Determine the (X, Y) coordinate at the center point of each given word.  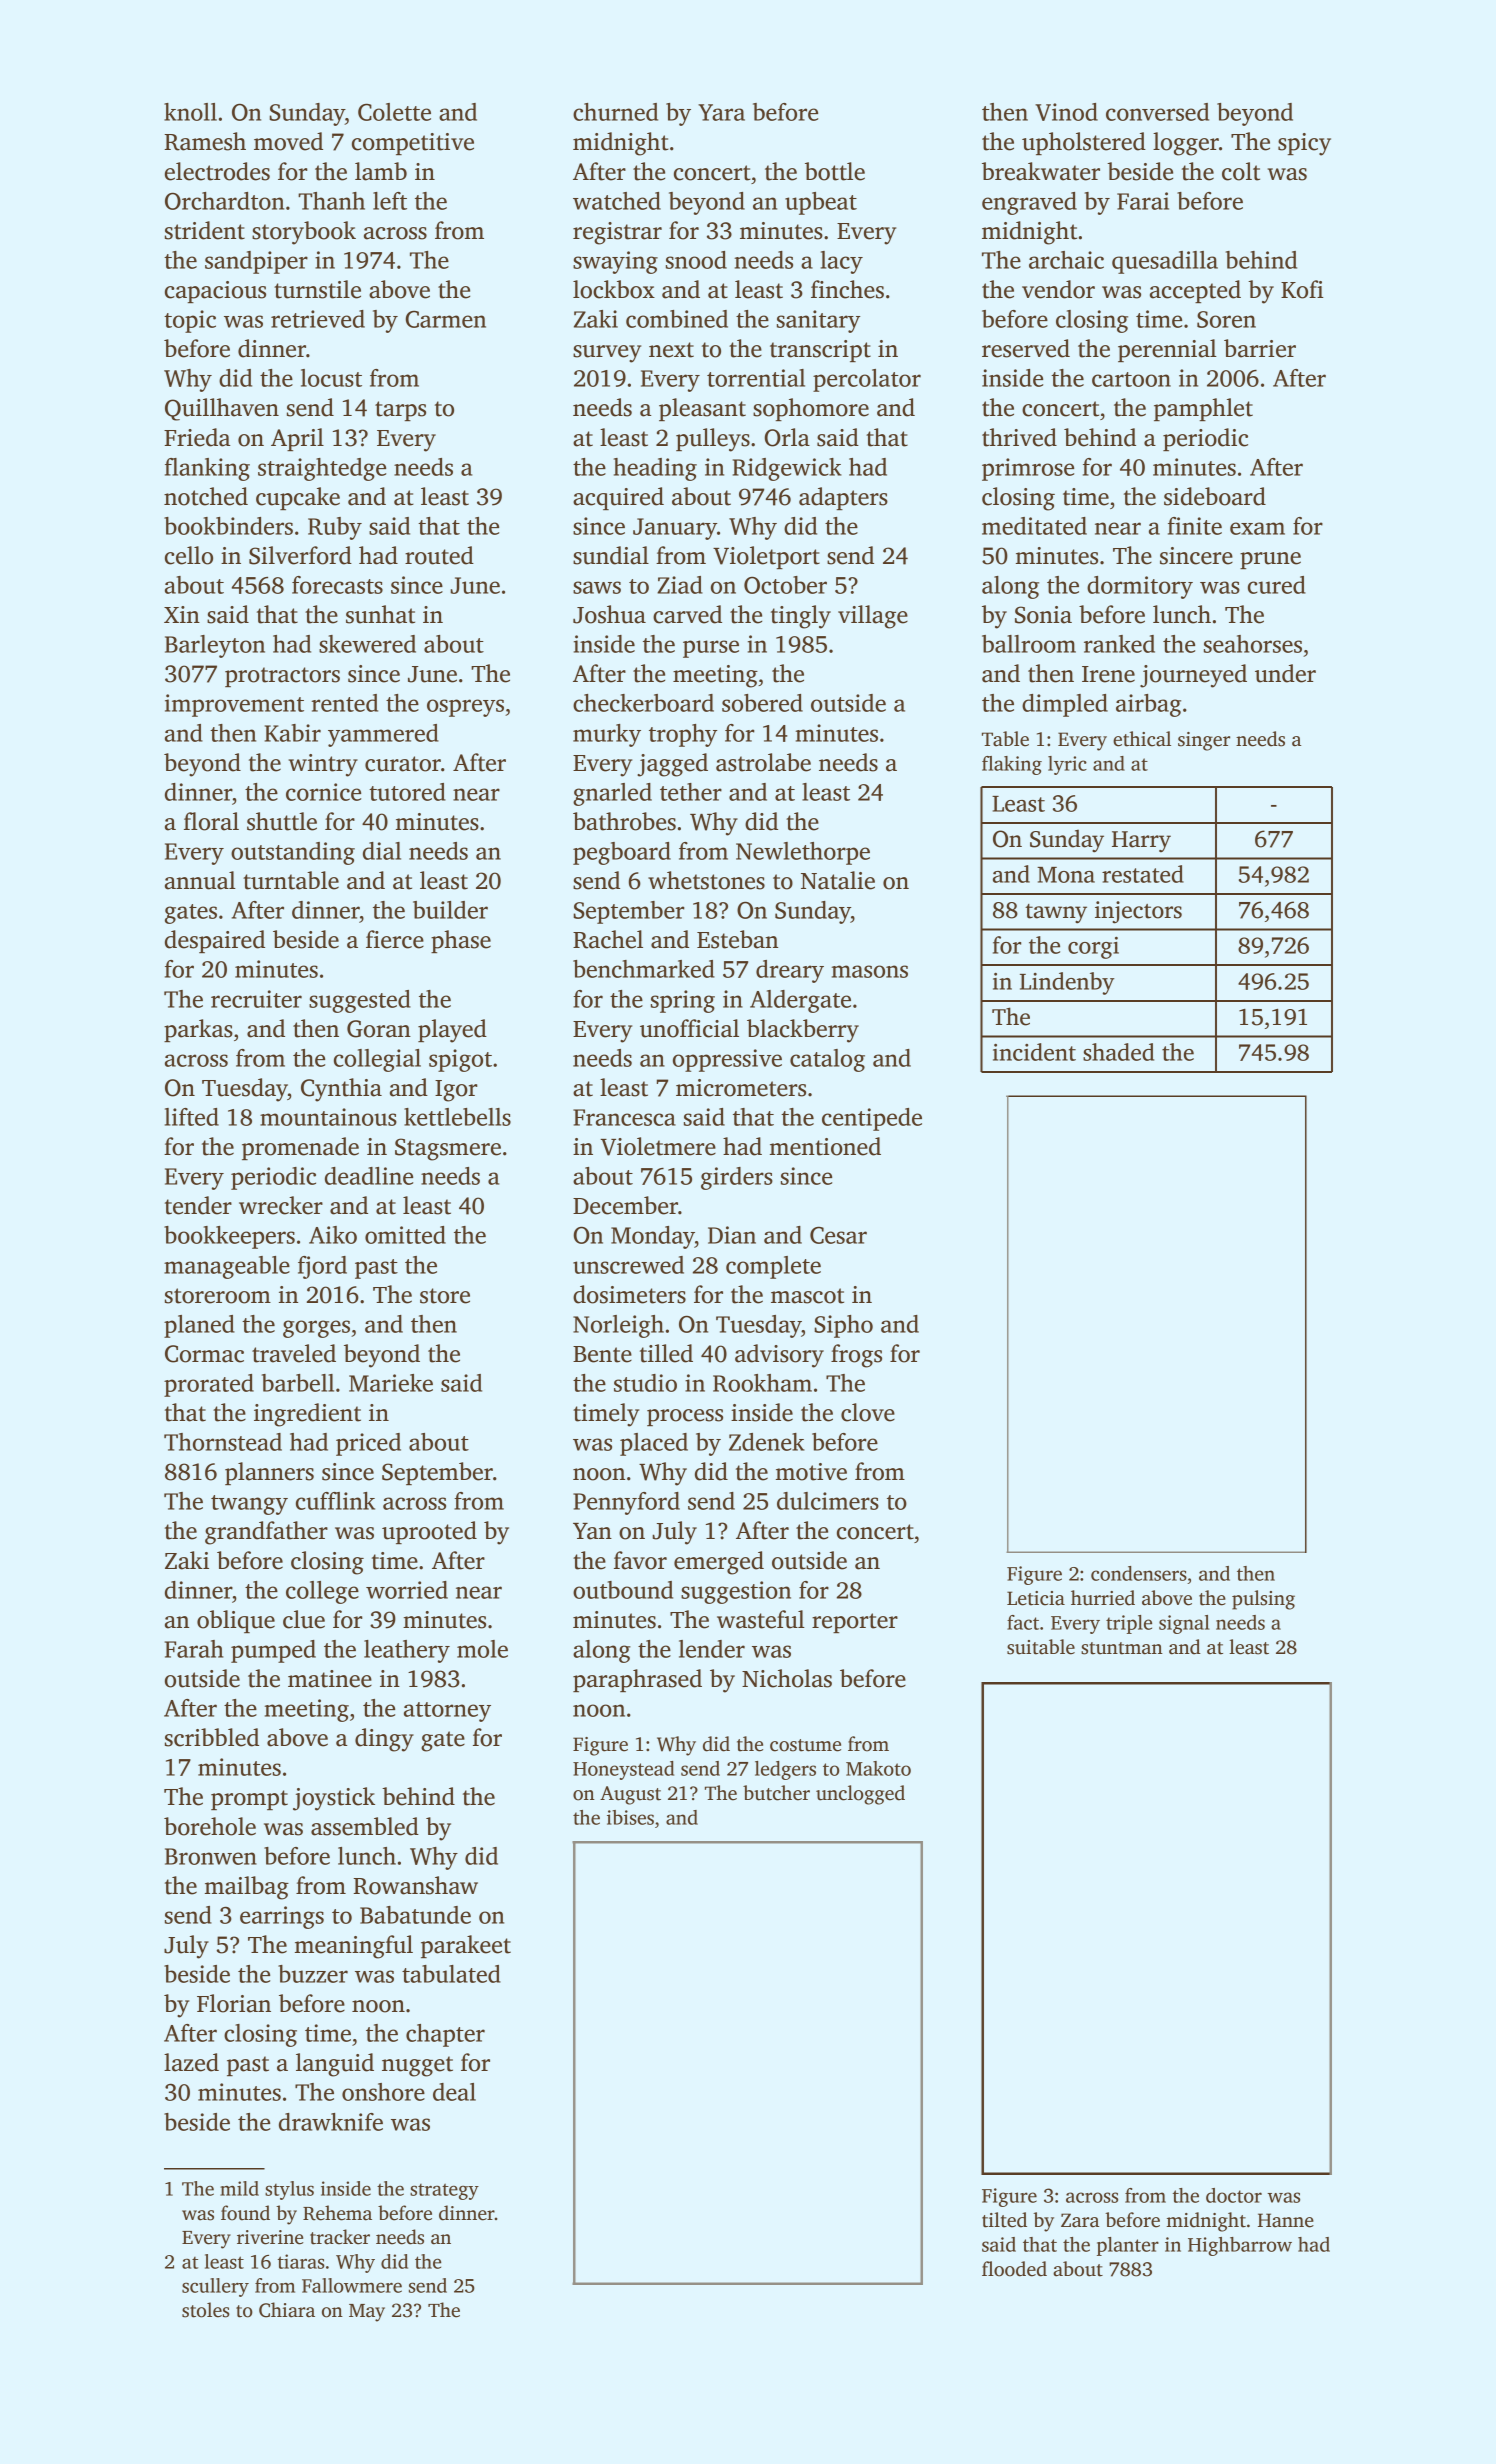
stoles (206, 2310)
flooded (1014, 2269)
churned (615, 112)
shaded (1118, 1052)
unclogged (860, 1795)
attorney (447, 1712)
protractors (282, 677)
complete (773, 1267)
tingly (801, 617)
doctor (1234, 2195)
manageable (227, 1267)
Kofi (1302, 289)
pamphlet (1203, 409)
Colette (394, 112)
